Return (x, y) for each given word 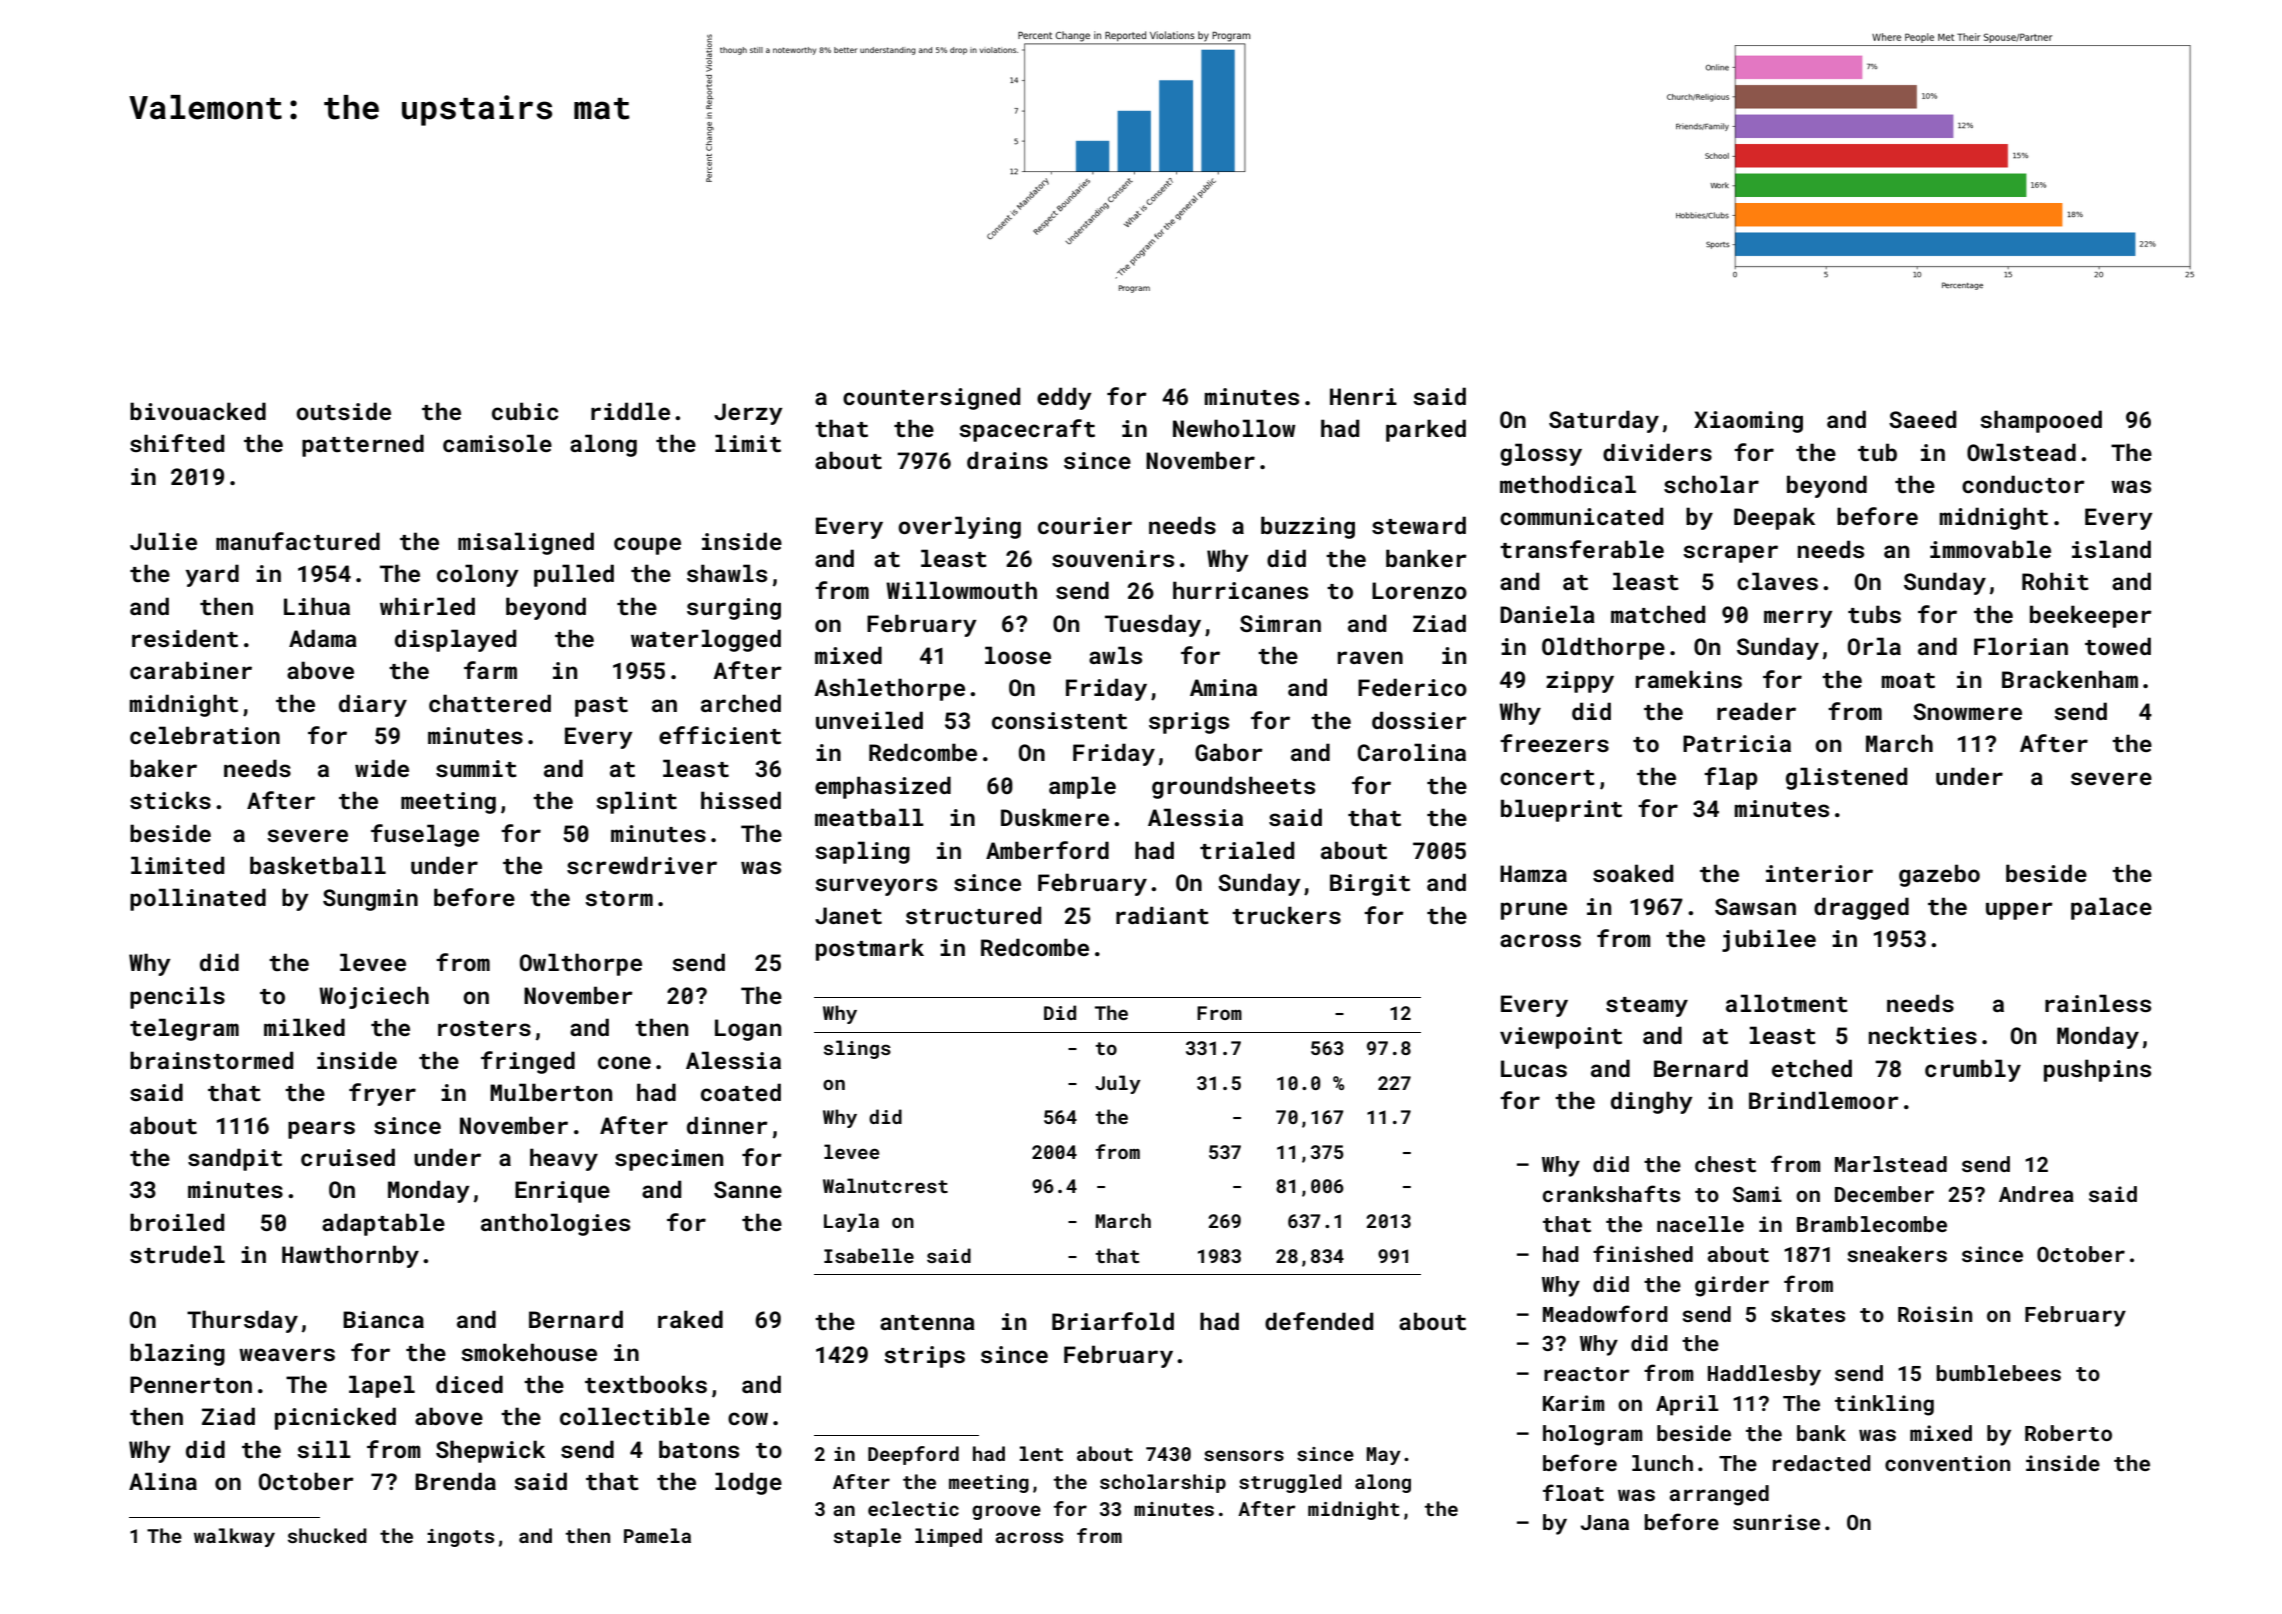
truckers (1286, 915)
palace (2111, 908)
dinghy (1652, 1102)
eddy (1064, 398)
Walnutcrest (885, 1185)
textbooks (646, 1384)
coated (741, 1092)
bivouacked (198, 411)
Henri (1363, 396)
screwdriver (642, 865)
